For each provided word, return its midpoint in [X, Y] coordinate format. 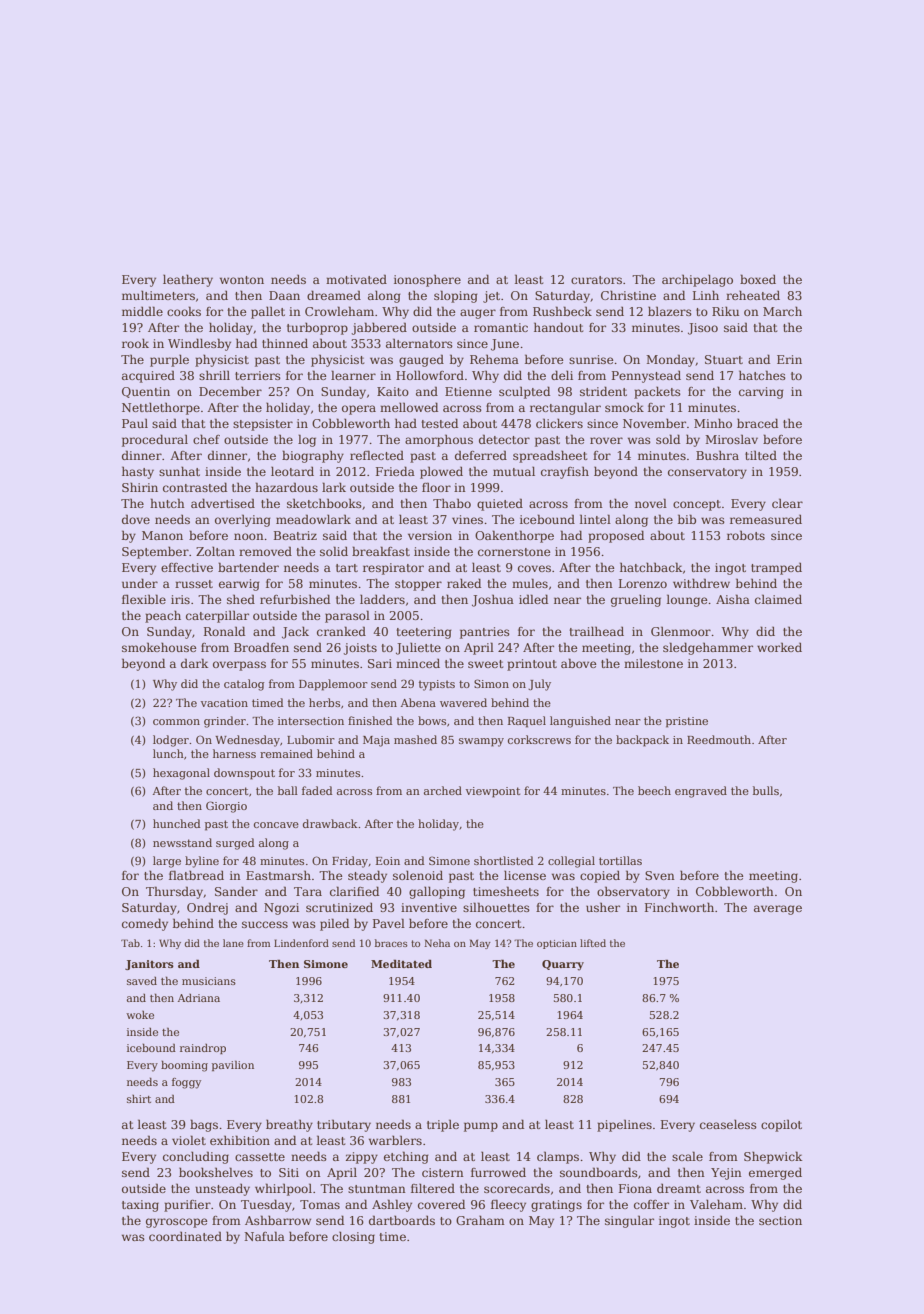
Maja [376, 741]
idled [533, 599]
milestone [653, 663]
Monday [670, 360]
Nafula [264, 1236]
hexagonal [181, 774]
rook [135, 343]
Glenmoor [681, 631]
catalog [244, 685]
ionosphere [427, 280]
